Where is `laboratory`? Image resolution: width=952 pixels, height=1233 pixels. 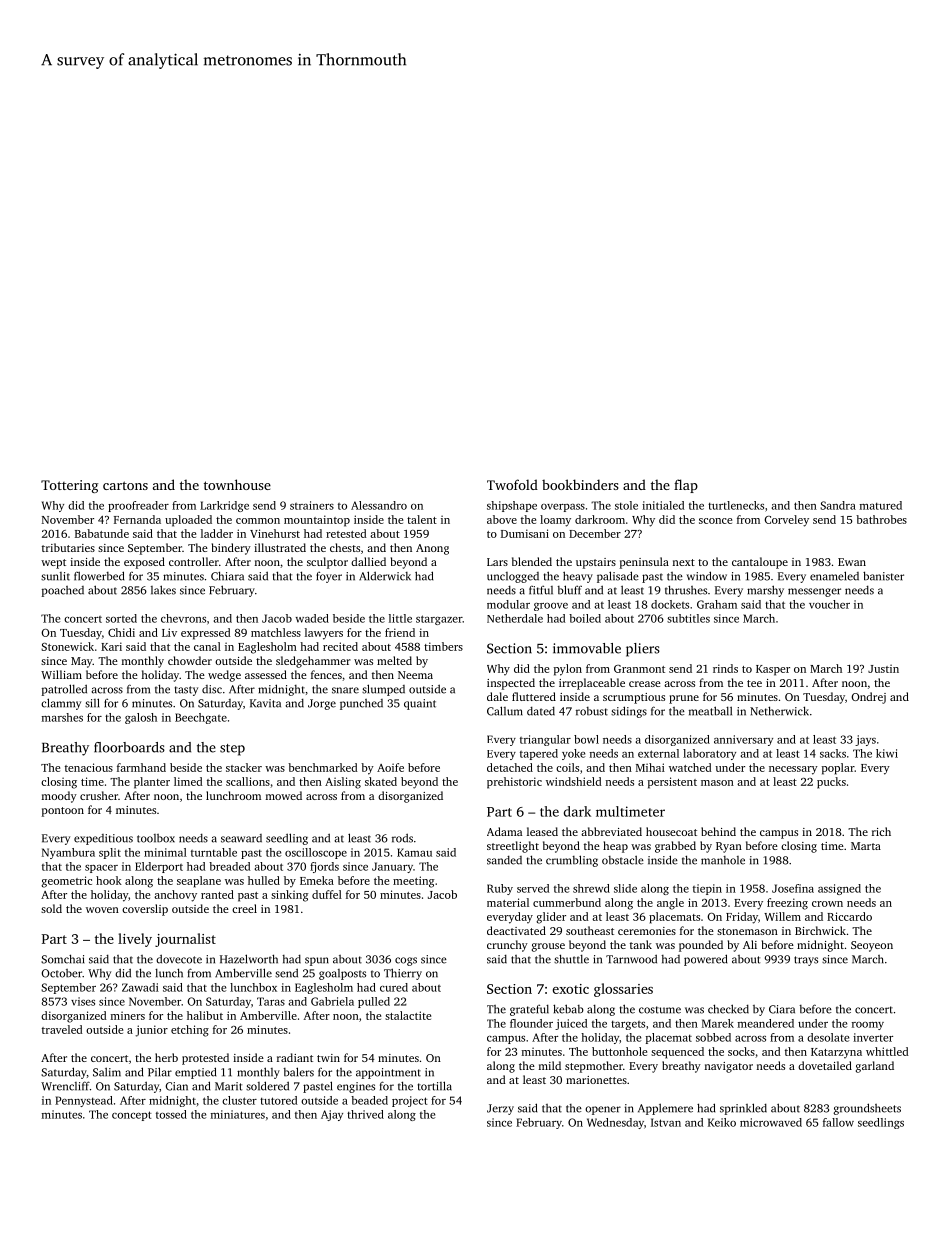 laboratory is located at coordinates (709, 754).
